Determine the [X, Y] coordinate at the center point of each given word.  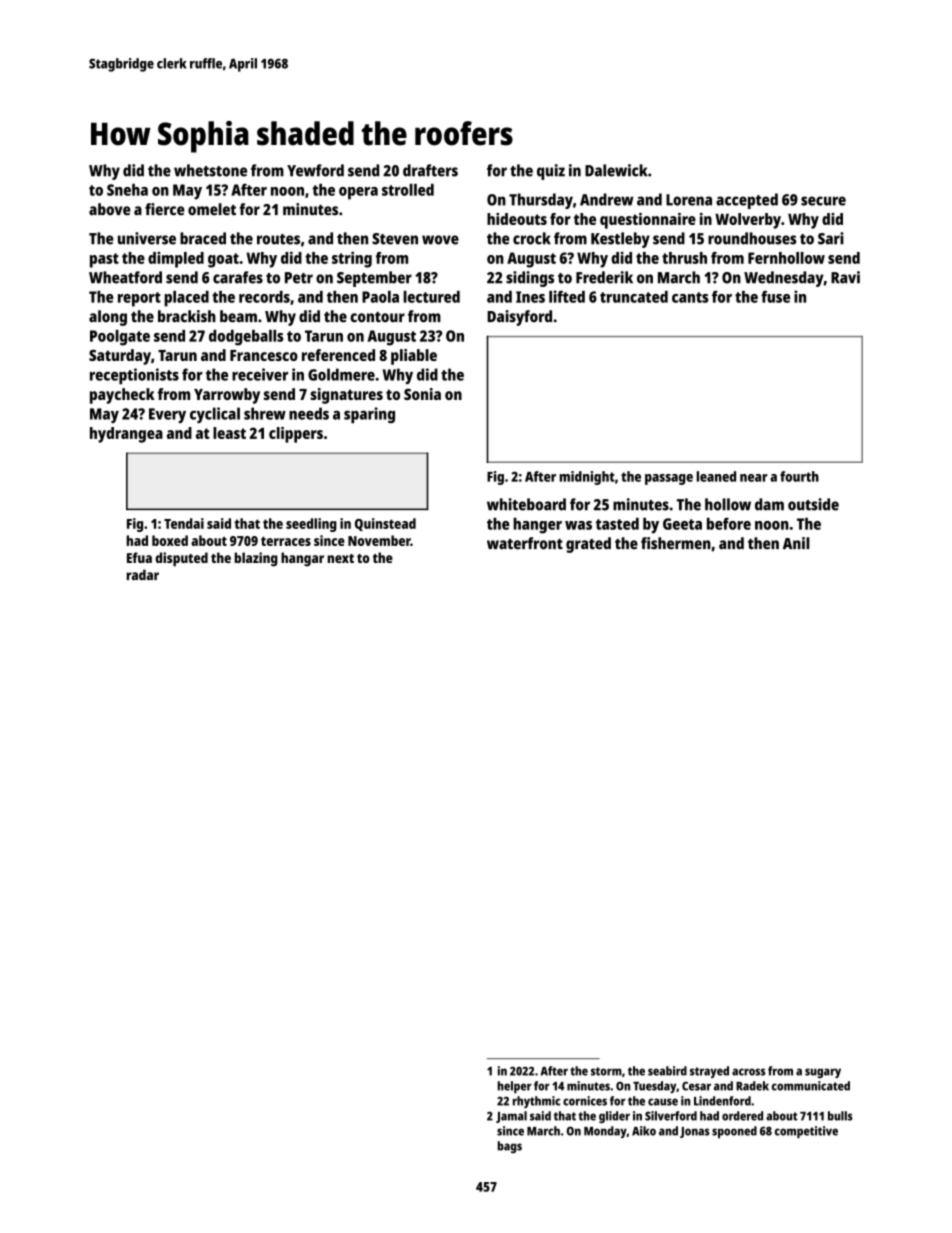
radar [143, 574]
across [749, 1072]
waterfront [525, 543]
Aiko [644, 1131]
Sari [831, 238]
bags [510, 1147]
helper [515, 1087]
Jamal [511, 1117]
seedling [311, 525]
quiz [551, 172]
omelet [212, 209]
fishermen [676, 543]
